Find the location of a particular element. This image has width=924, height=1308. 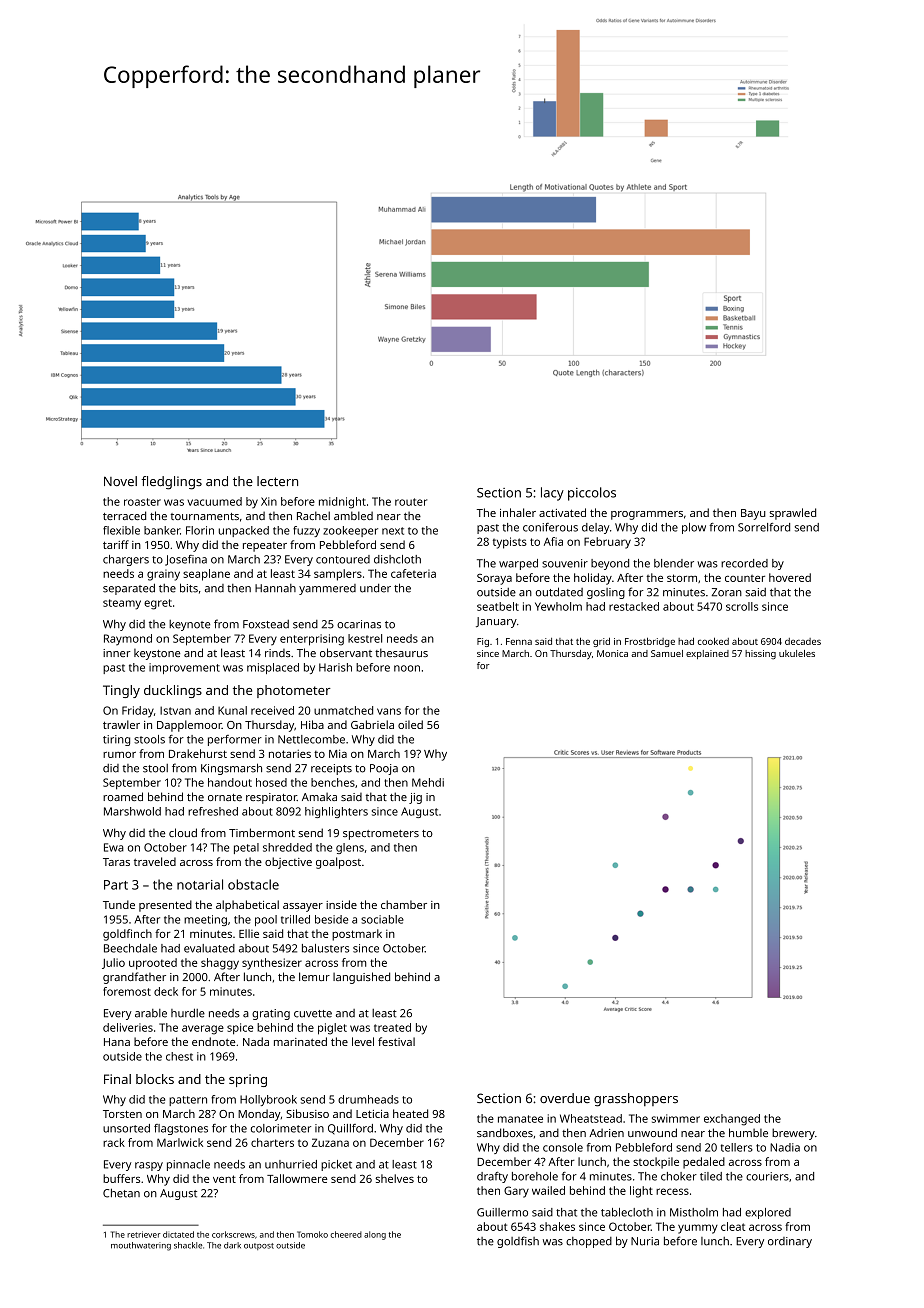

notaries is located at coordinates (290, 753).
